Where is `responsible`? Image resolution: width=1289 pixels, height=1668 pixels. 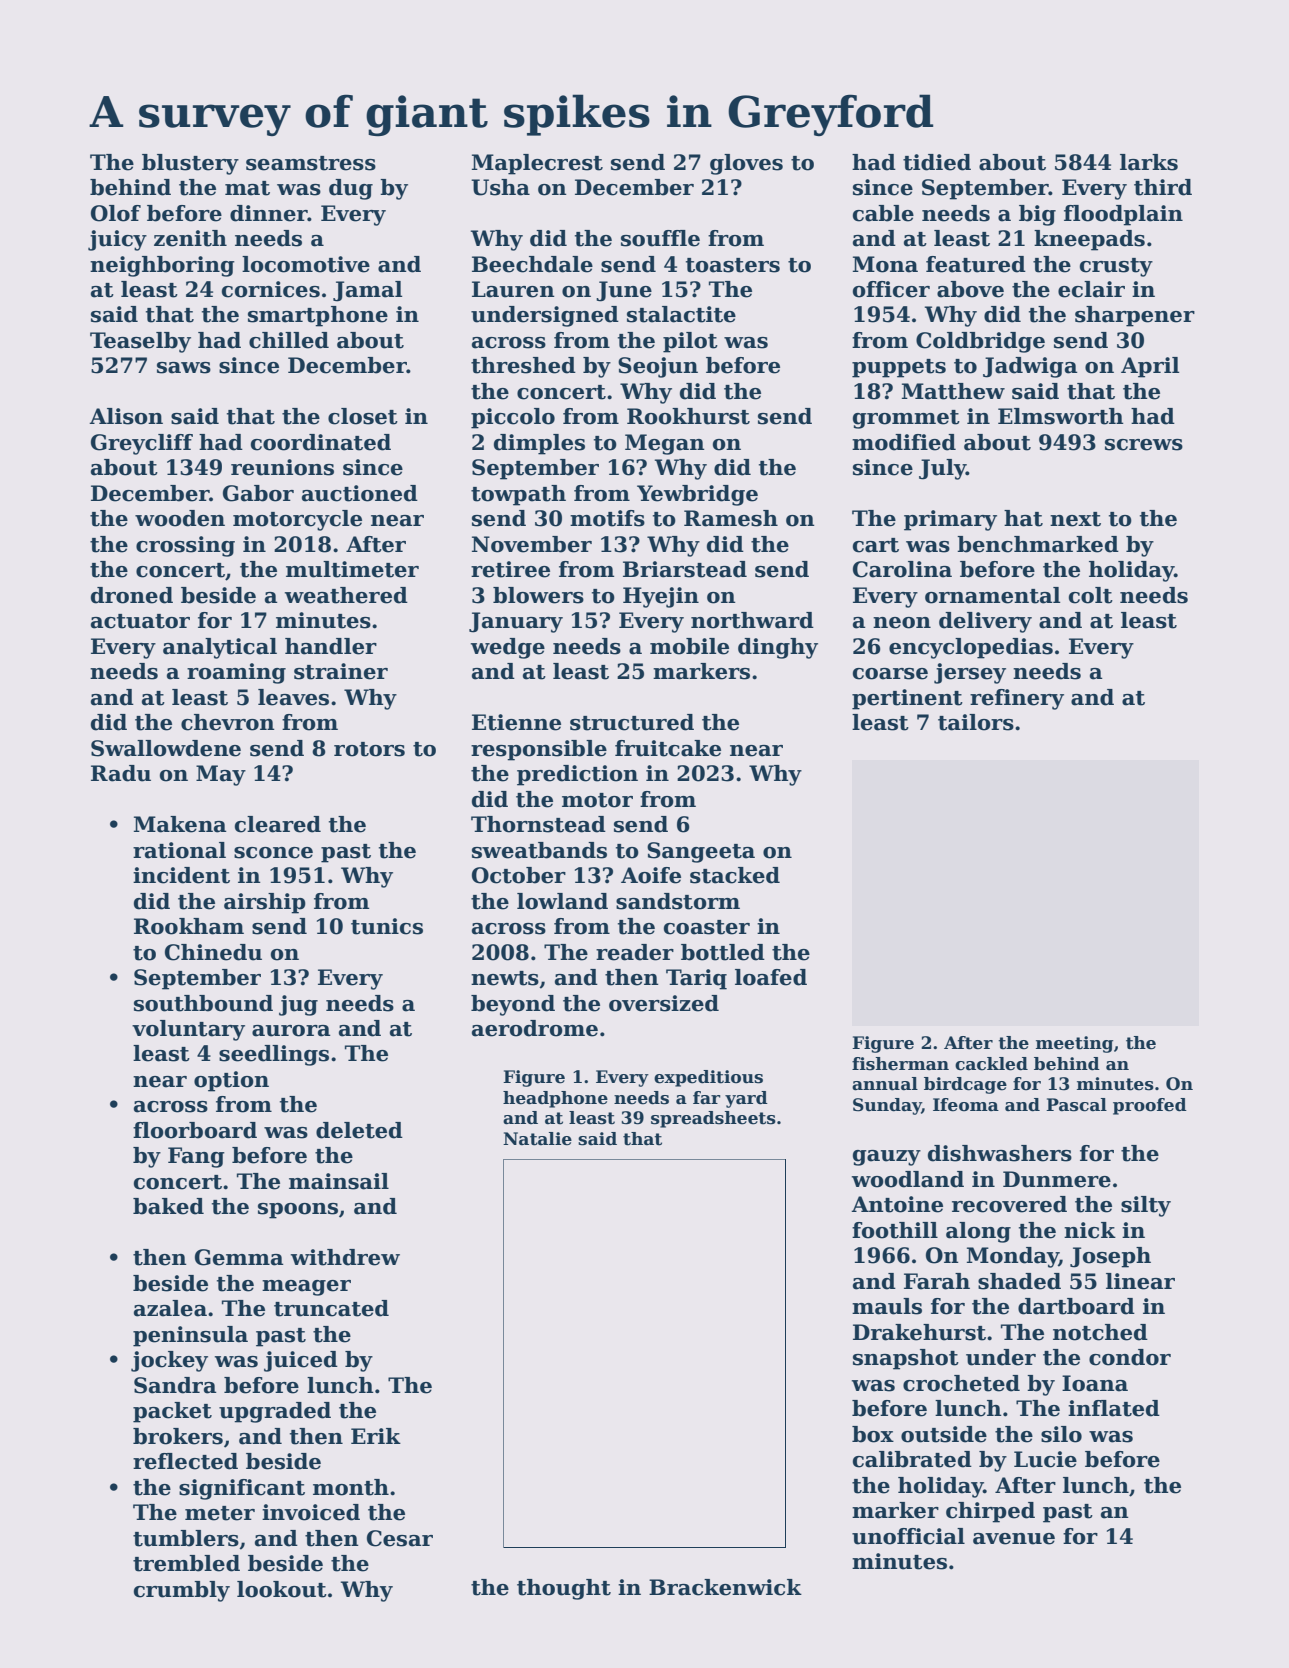 responsible is located at coordinates (539, 750).
